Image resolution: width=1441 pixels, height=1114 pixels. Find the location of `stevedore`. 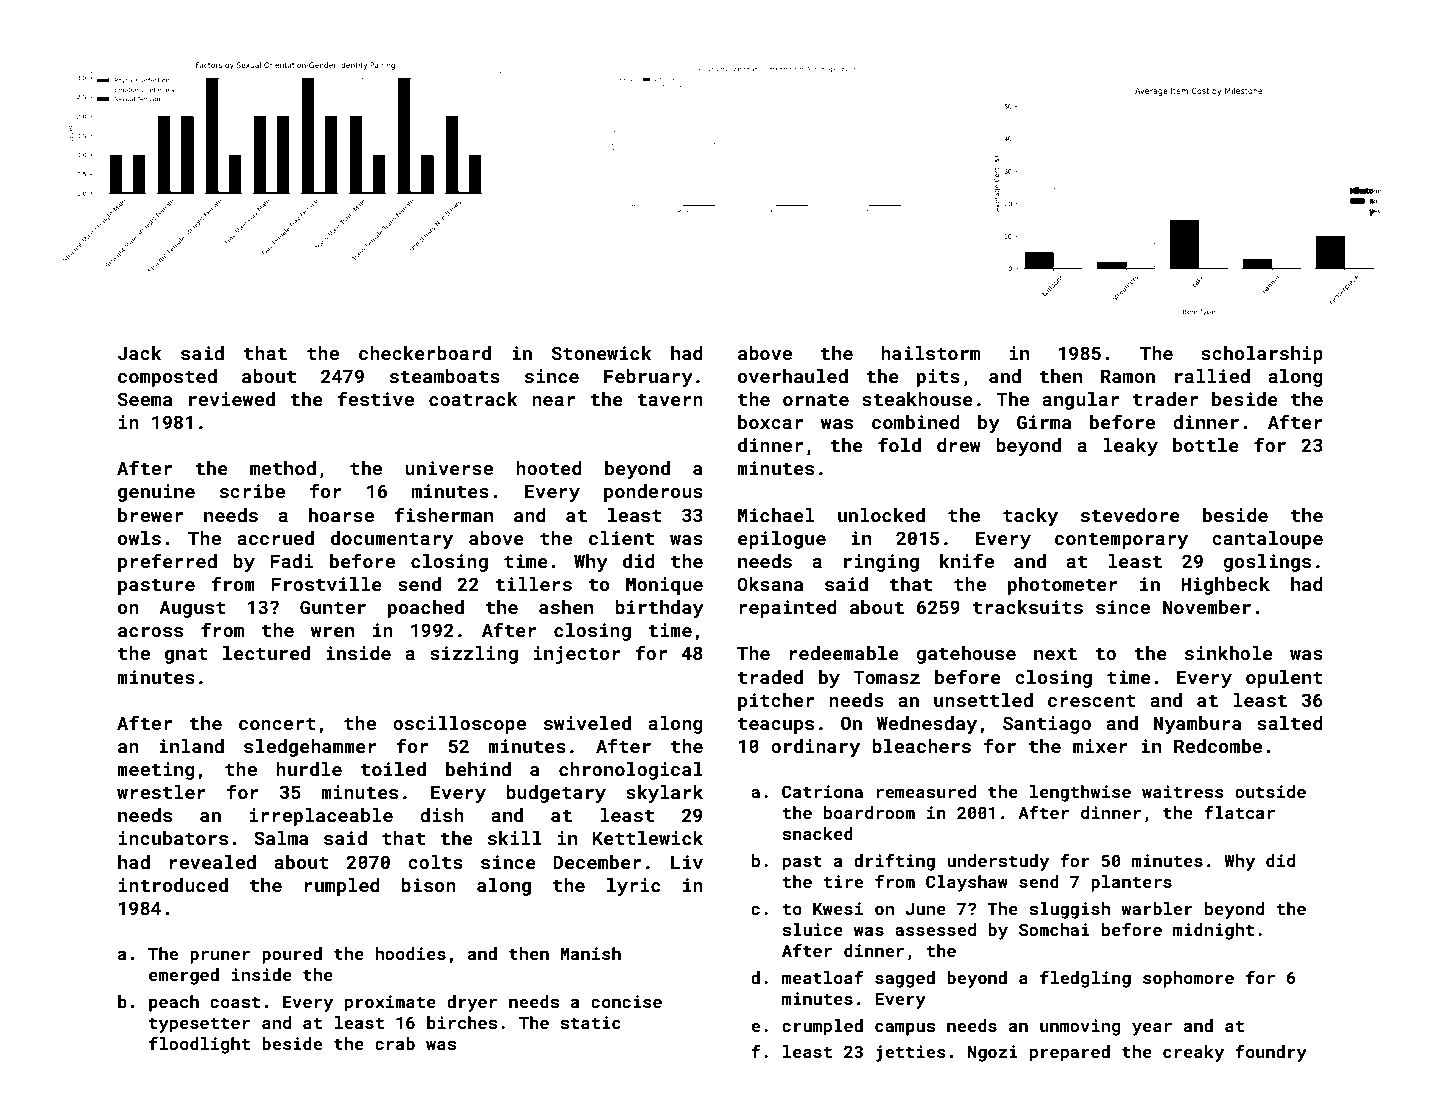

stevedore is located at coordinates (1130, 515).
